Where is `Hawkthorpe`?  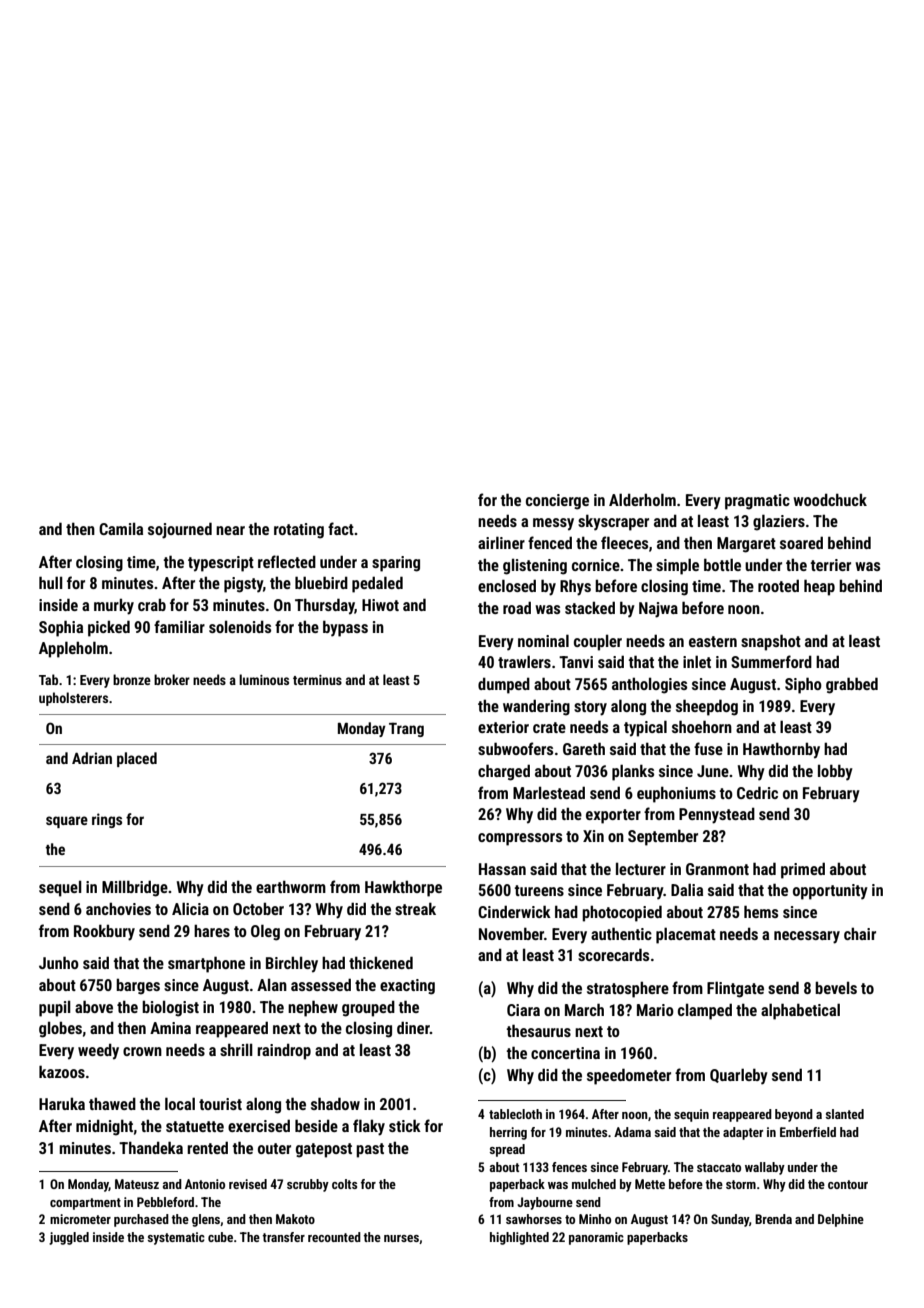 Hawkthorpe is located at coordinates (403, 888).
